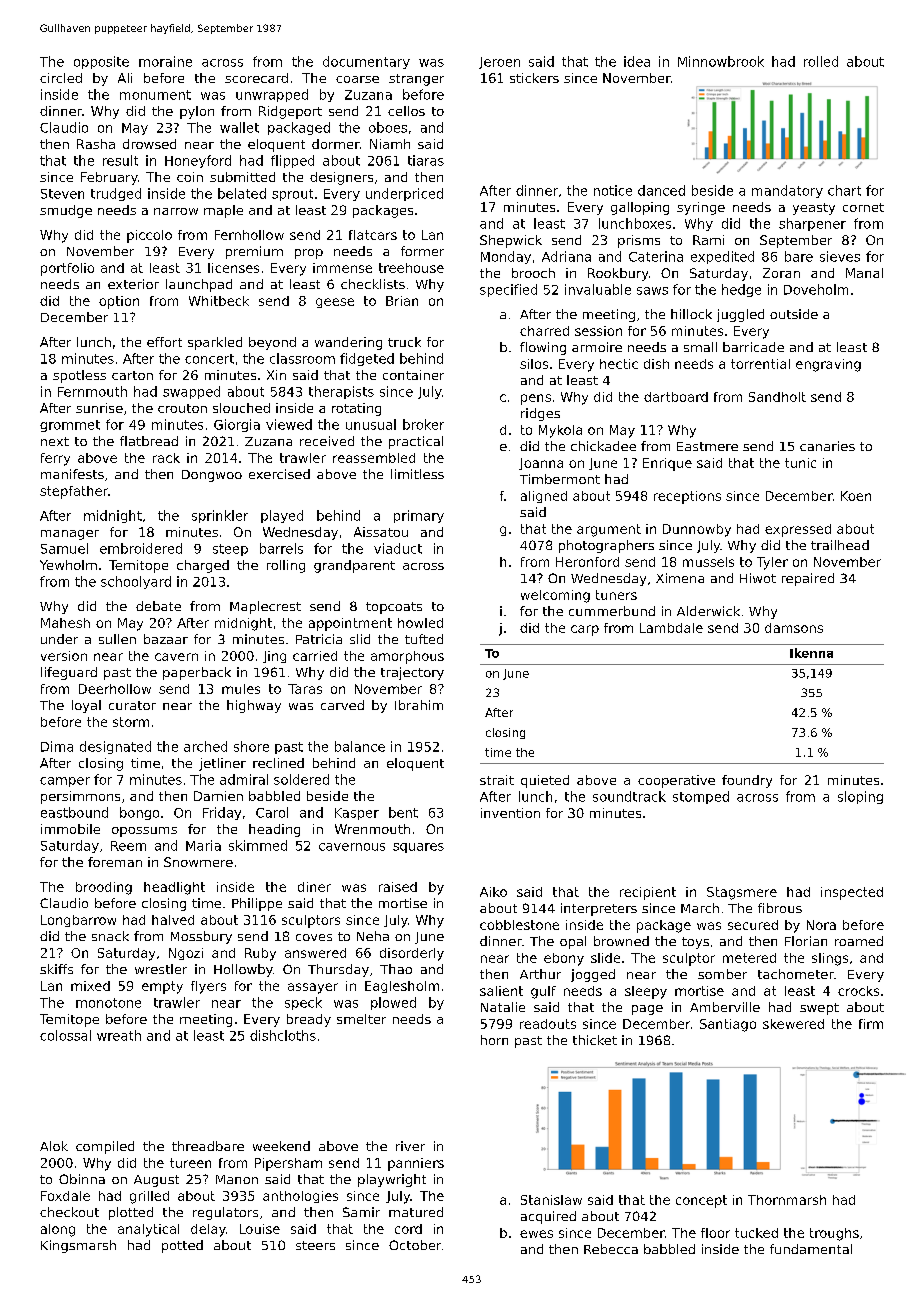 This screenshot has width=924, height=1308. What do you see at coordinates (859, 941) in the screenshot?
I see `roamed` at bounding box center [859, 941].
